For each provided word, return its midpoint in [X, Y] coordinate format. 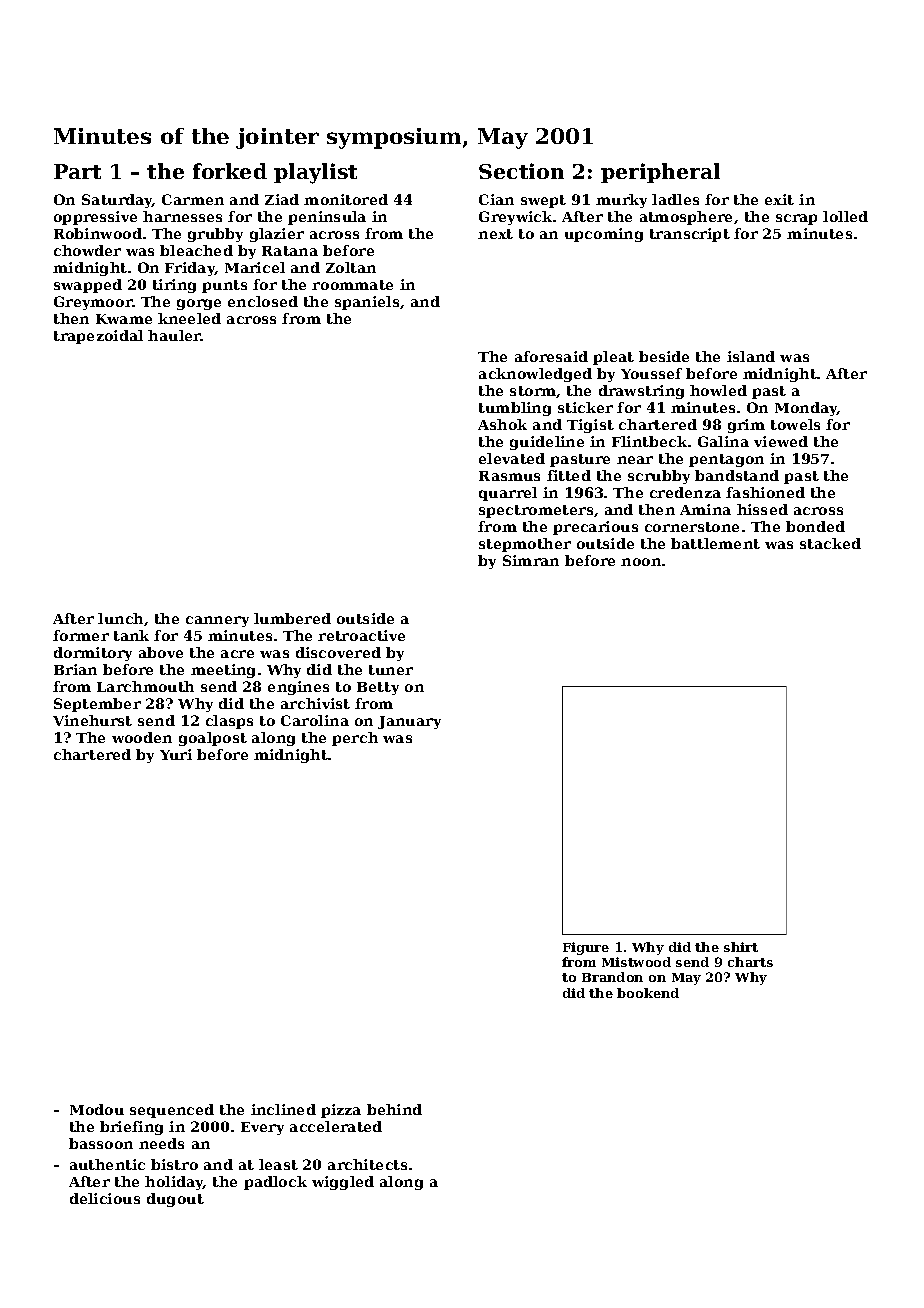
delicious [105, 1198]
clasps [229, 722]
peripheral [660, 173]
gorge [199, 304]
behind [394, 1109]
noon [641, 562]
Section [521, 171]
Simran [531, 560]
